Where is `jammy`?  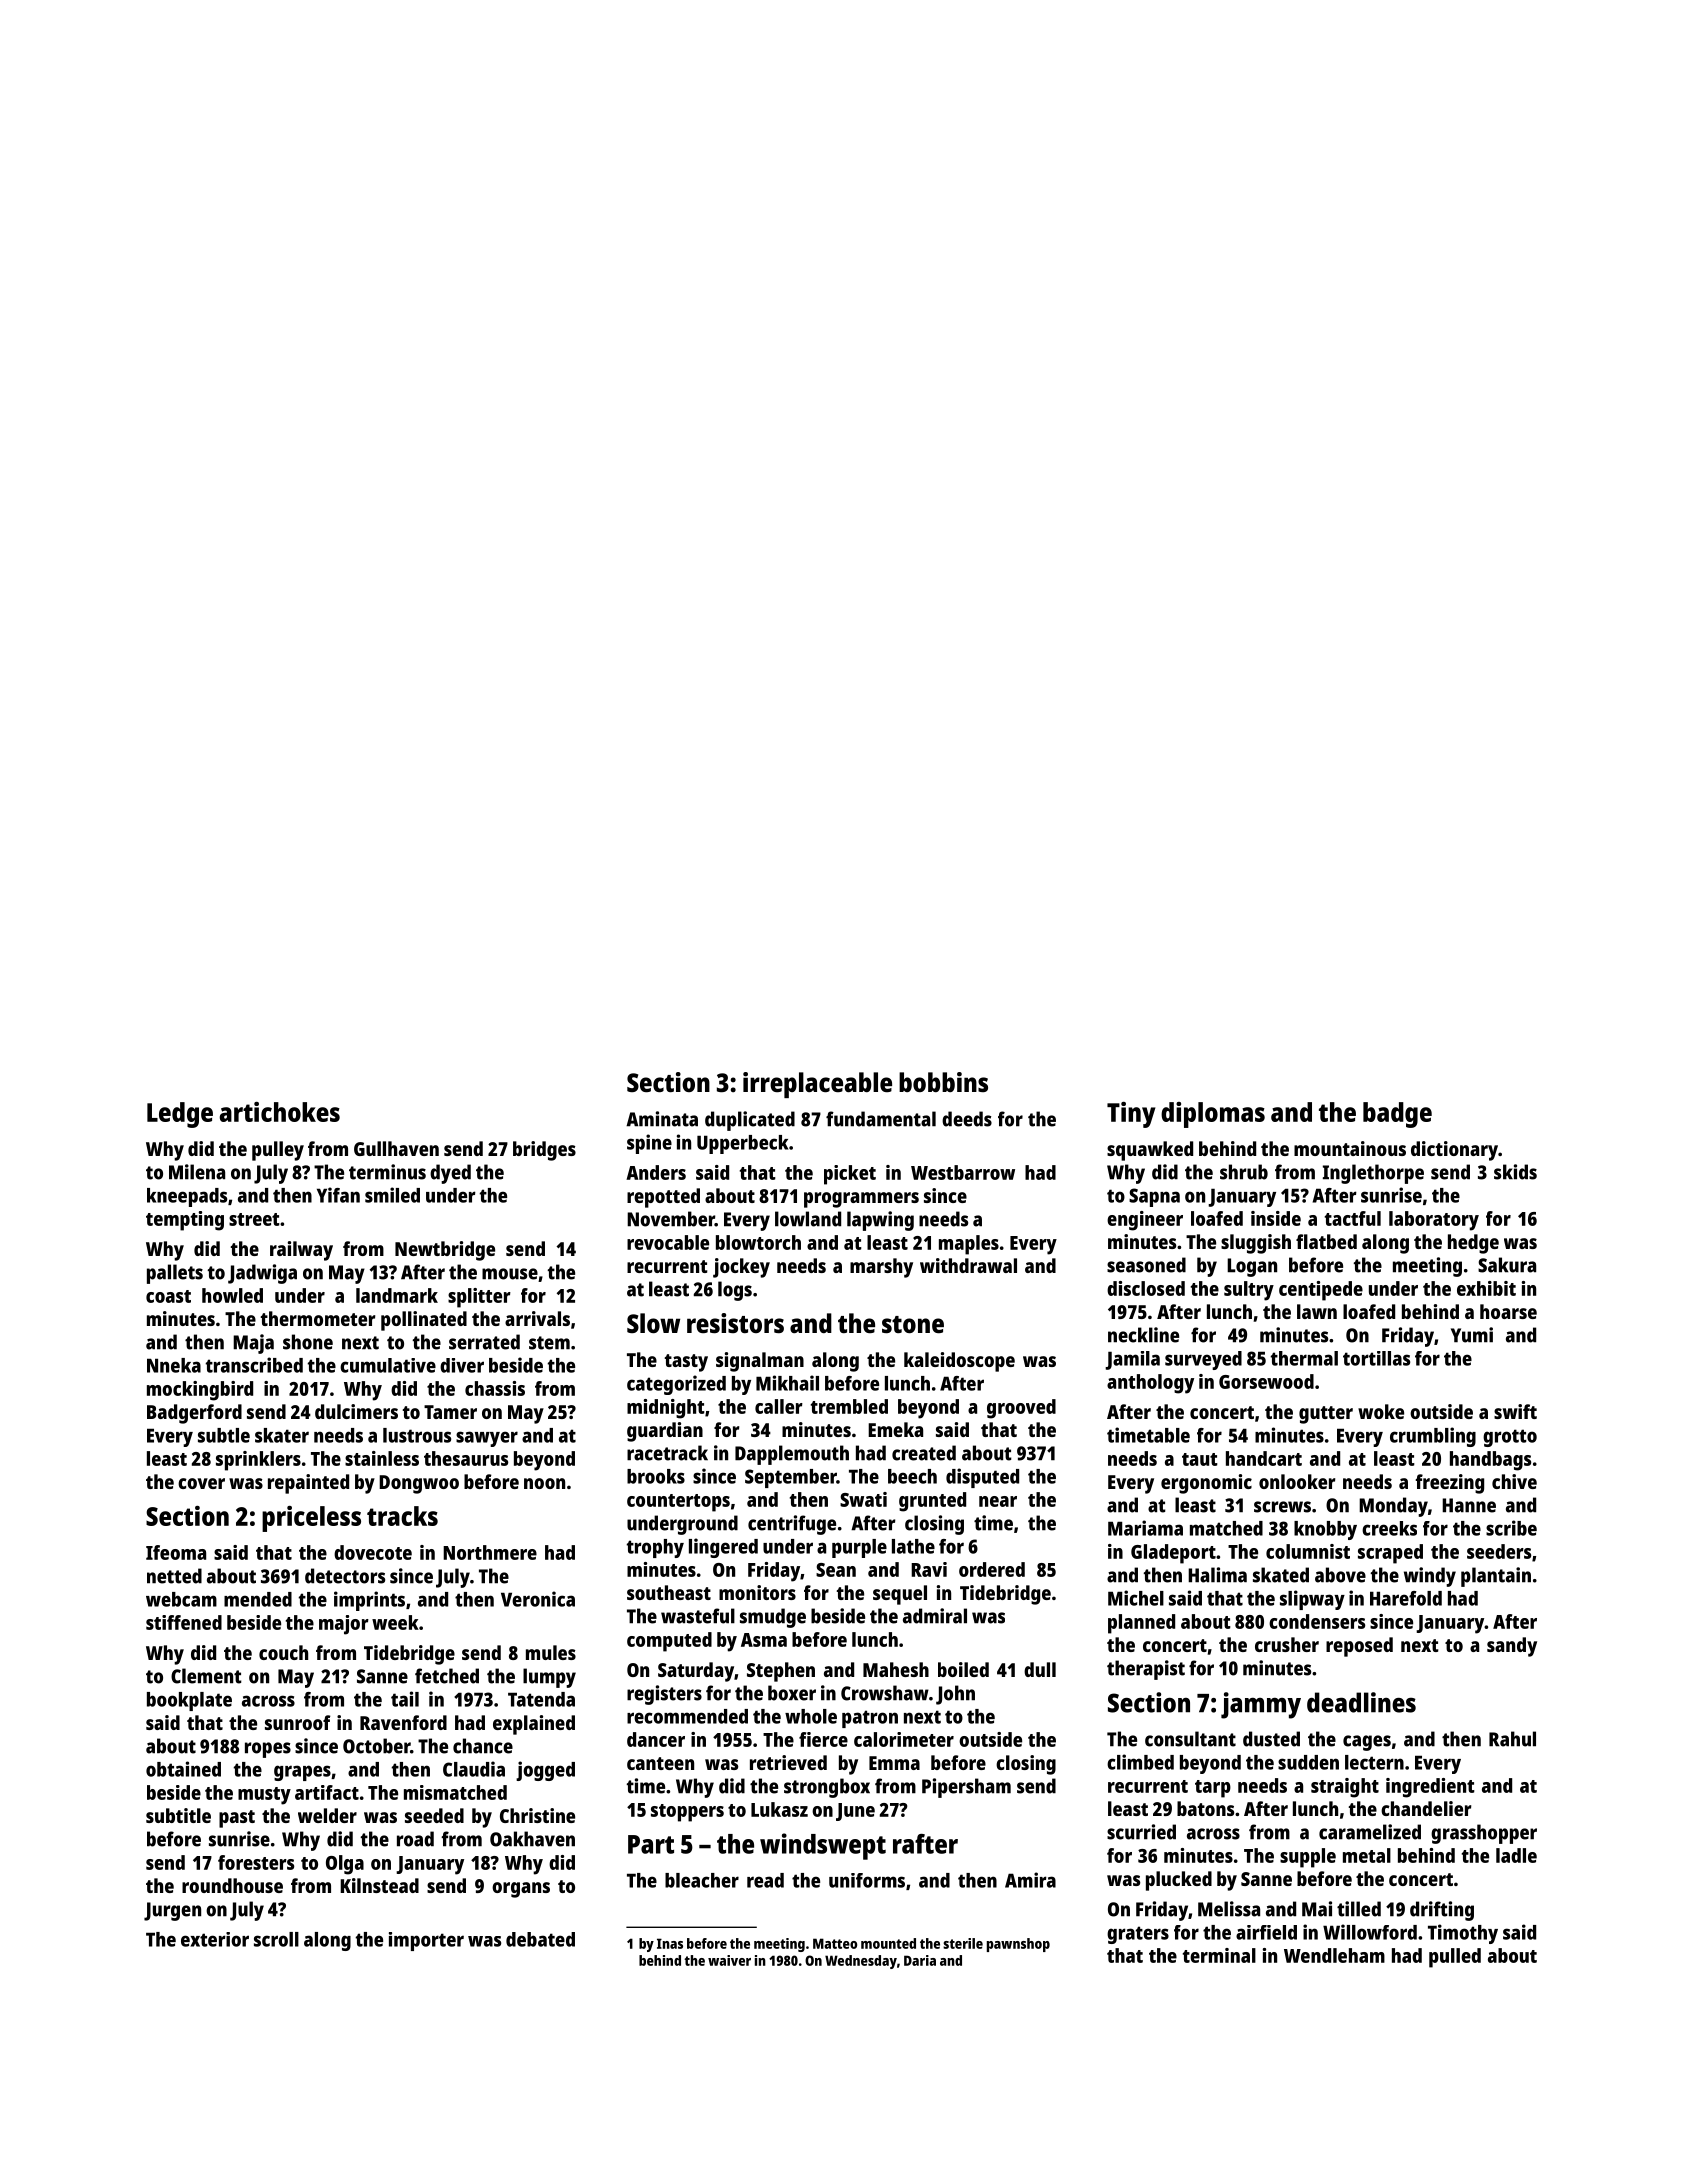
jammy is located at coordinates (1261, 1705).
